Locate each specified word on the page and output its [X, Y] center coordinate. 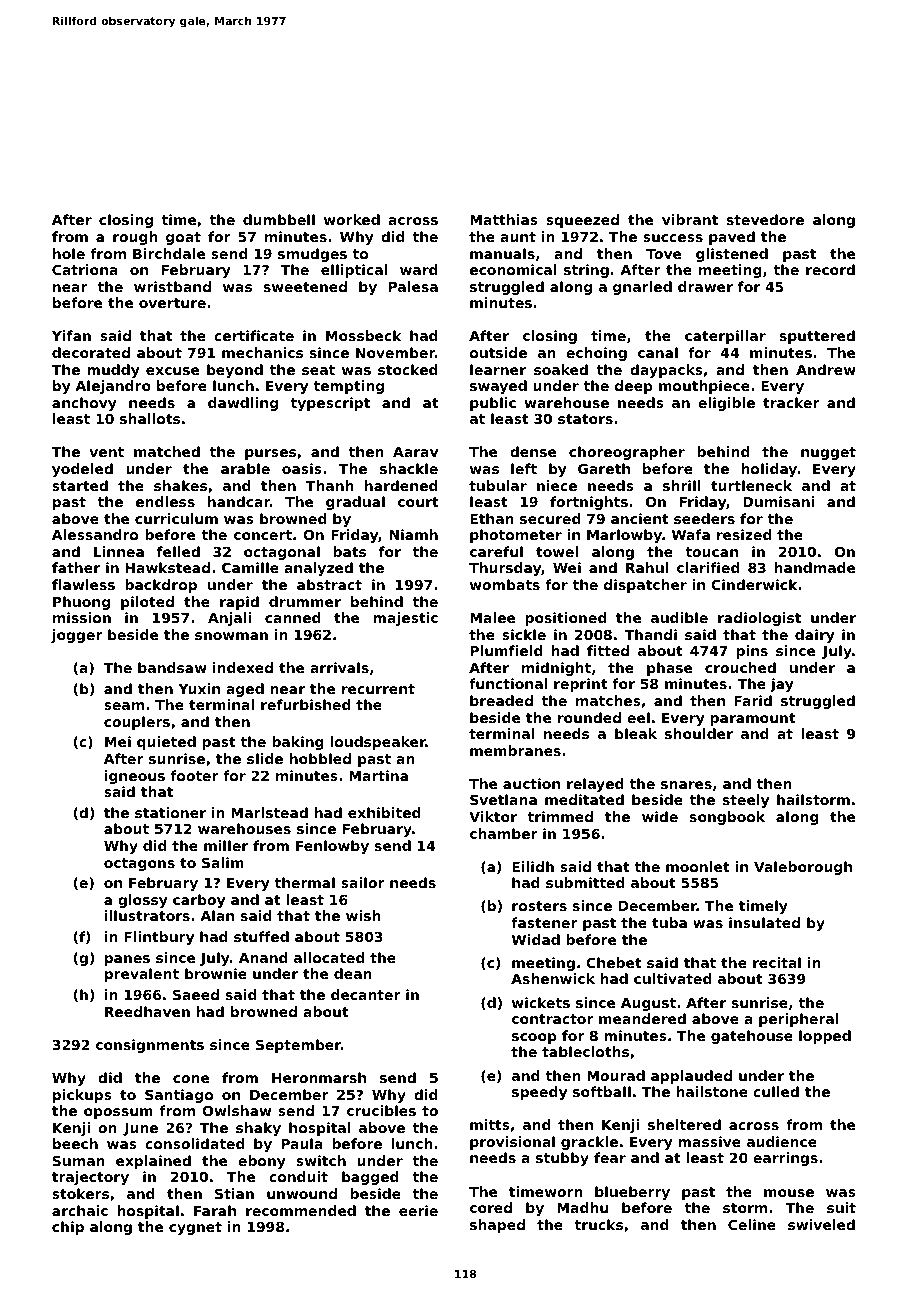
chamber [504, 833]
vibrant [690, 219]
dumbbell [279, 219]
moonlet [698, 866]
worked [352, 219]
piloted [147, 603]
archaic [80, 1210]
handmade [814, 567]
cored [491, 1207]
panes [127, 960]
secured [550, 518]
